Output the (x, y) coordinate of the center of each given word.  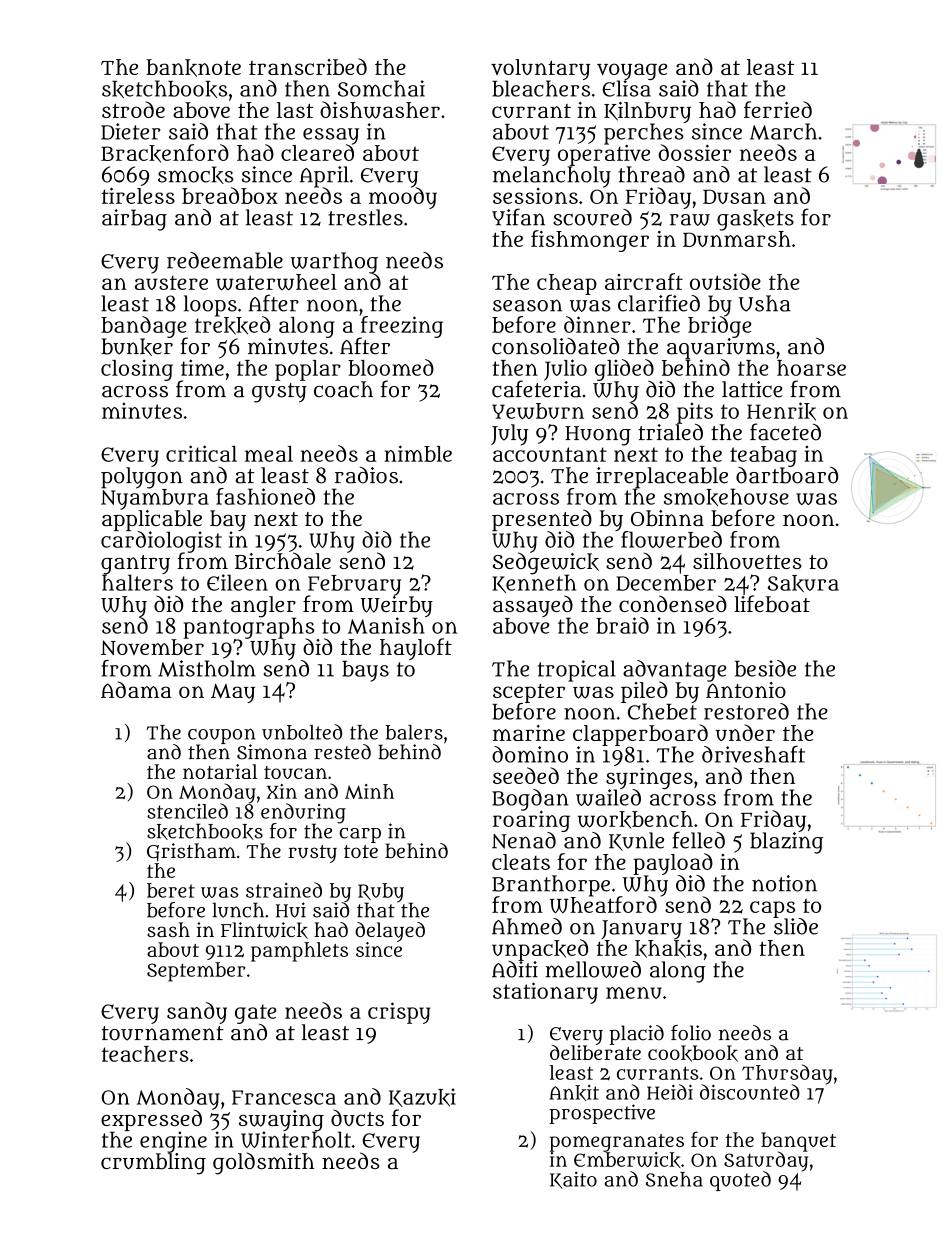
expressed (151, 1120)
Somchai (381, 88)
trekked (232, 325)
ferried (778, 109)
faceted (785, 432)
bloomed (391, 367)
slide (796, 926)
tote (361, 851)
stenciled (187, 811)
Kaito (573, 1180)
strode (133, 109)
